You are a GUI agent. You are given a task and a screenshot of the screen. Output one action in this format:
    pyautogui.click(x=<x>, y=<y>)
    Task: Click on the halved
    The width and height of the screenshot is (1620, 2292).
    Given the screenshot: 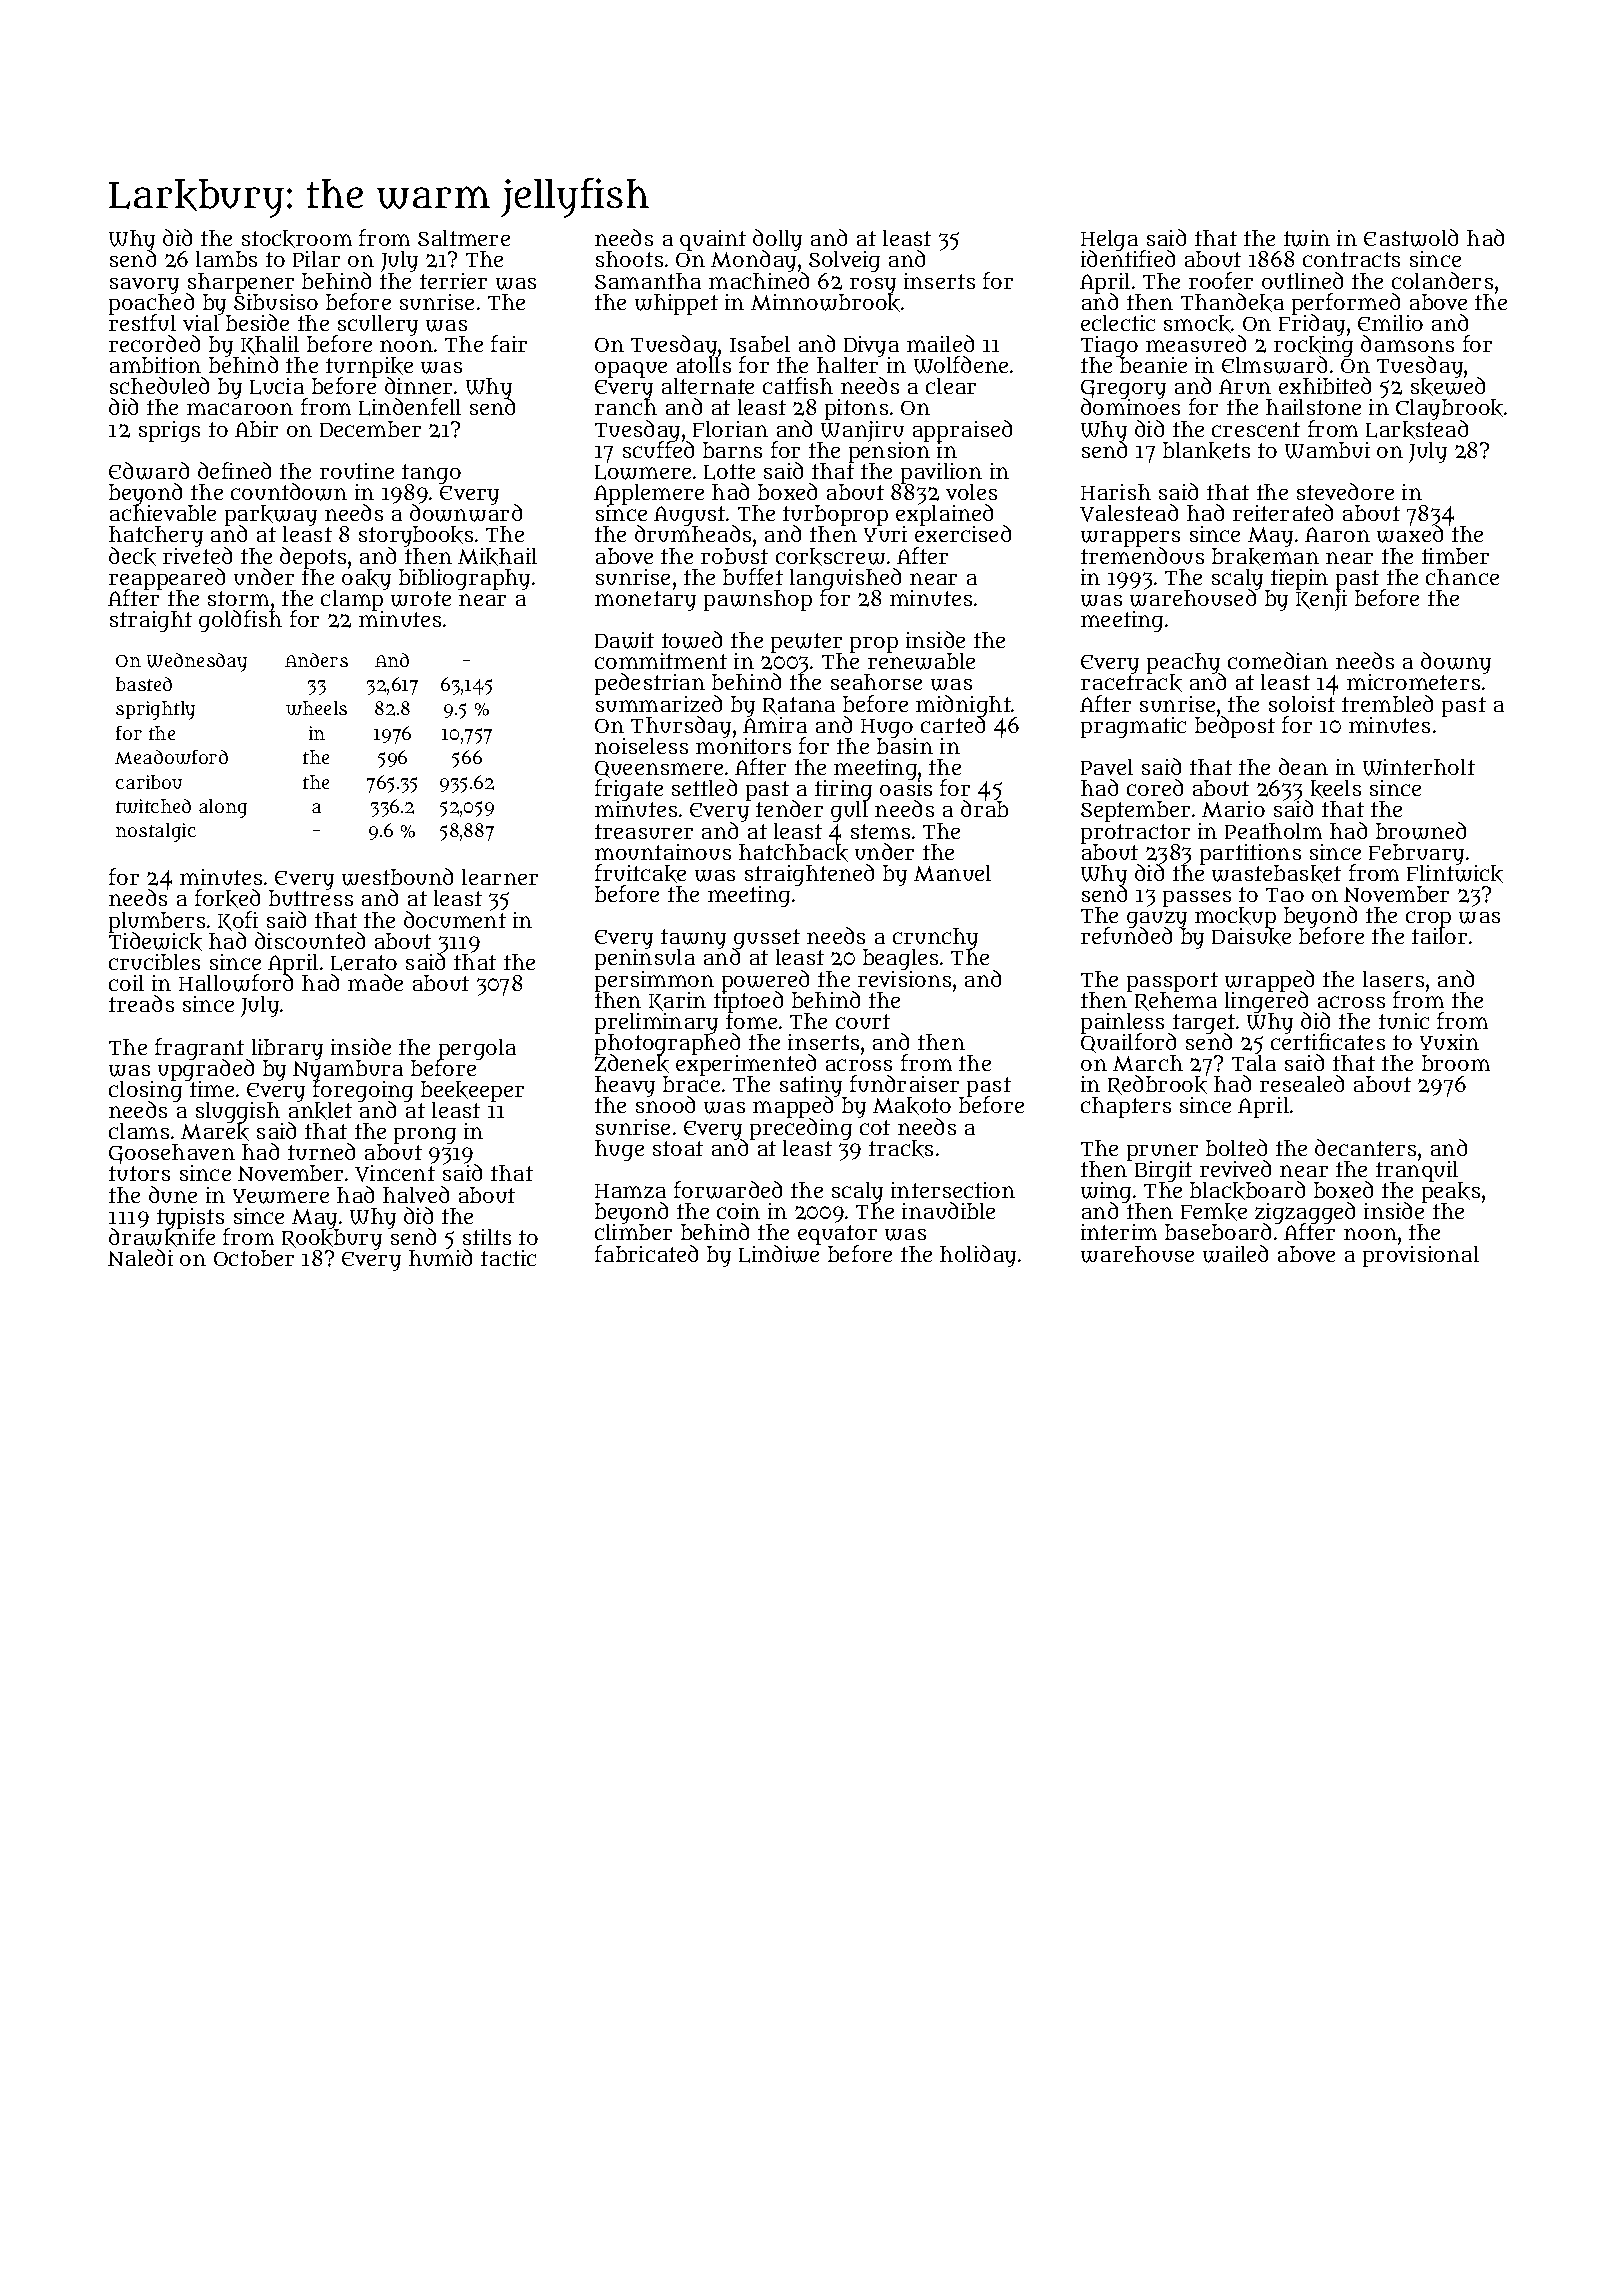 What is the action you would take?
    pyautogui.click(x=416, y=1194)
